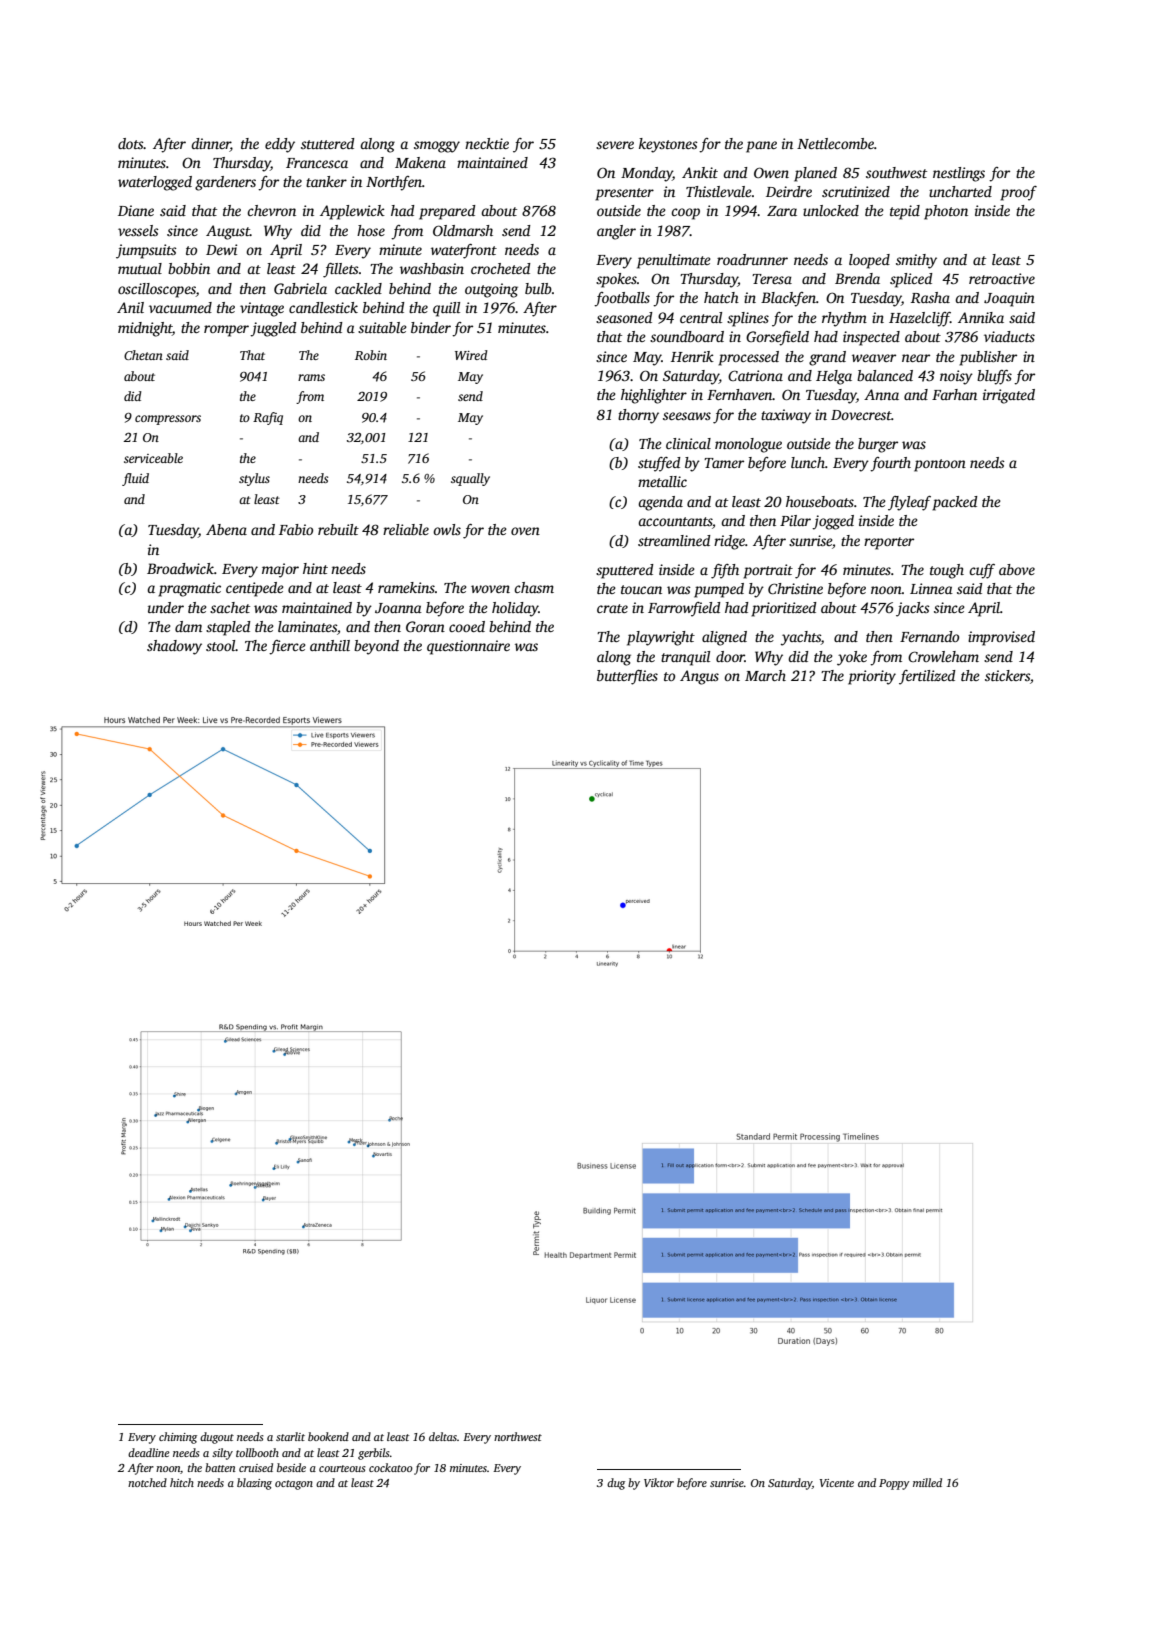  Describe the element at coordinates (659, 1482) in the image. I see `Viktor` at that location.
